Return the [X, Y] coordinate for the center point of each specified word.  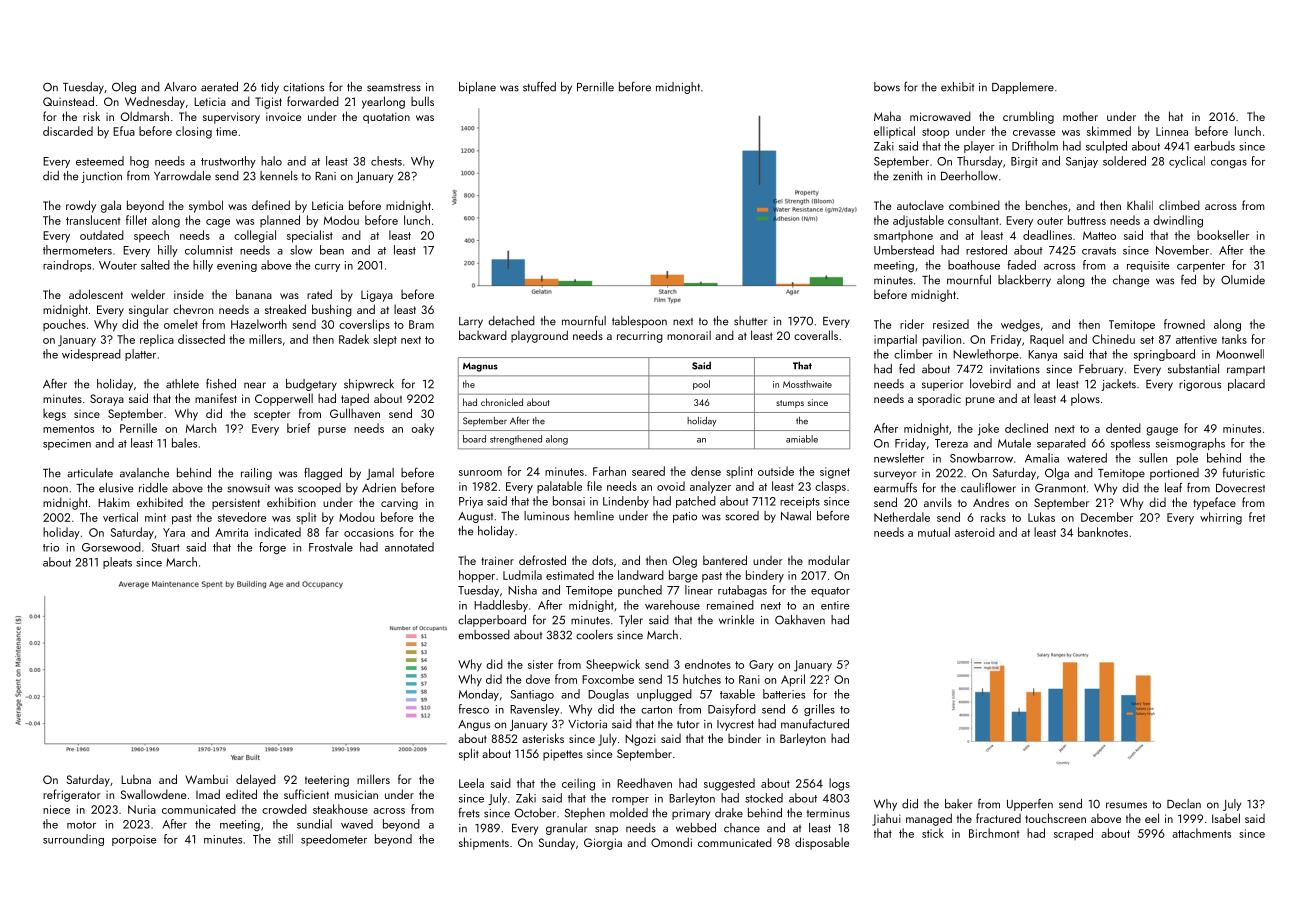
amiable [802, 439]
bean [332, 250]
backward [483, 335]
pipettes [563, 755]
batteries [784, 694]
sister [540, 664]
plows [1085, 399]
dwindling [1178, 221]
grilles [819, 710]
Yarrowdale [182, 176]
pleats [117, 563]
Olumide [1243, 280]
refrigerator [71, 795]
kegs [54, 415]
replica [157, 340]
